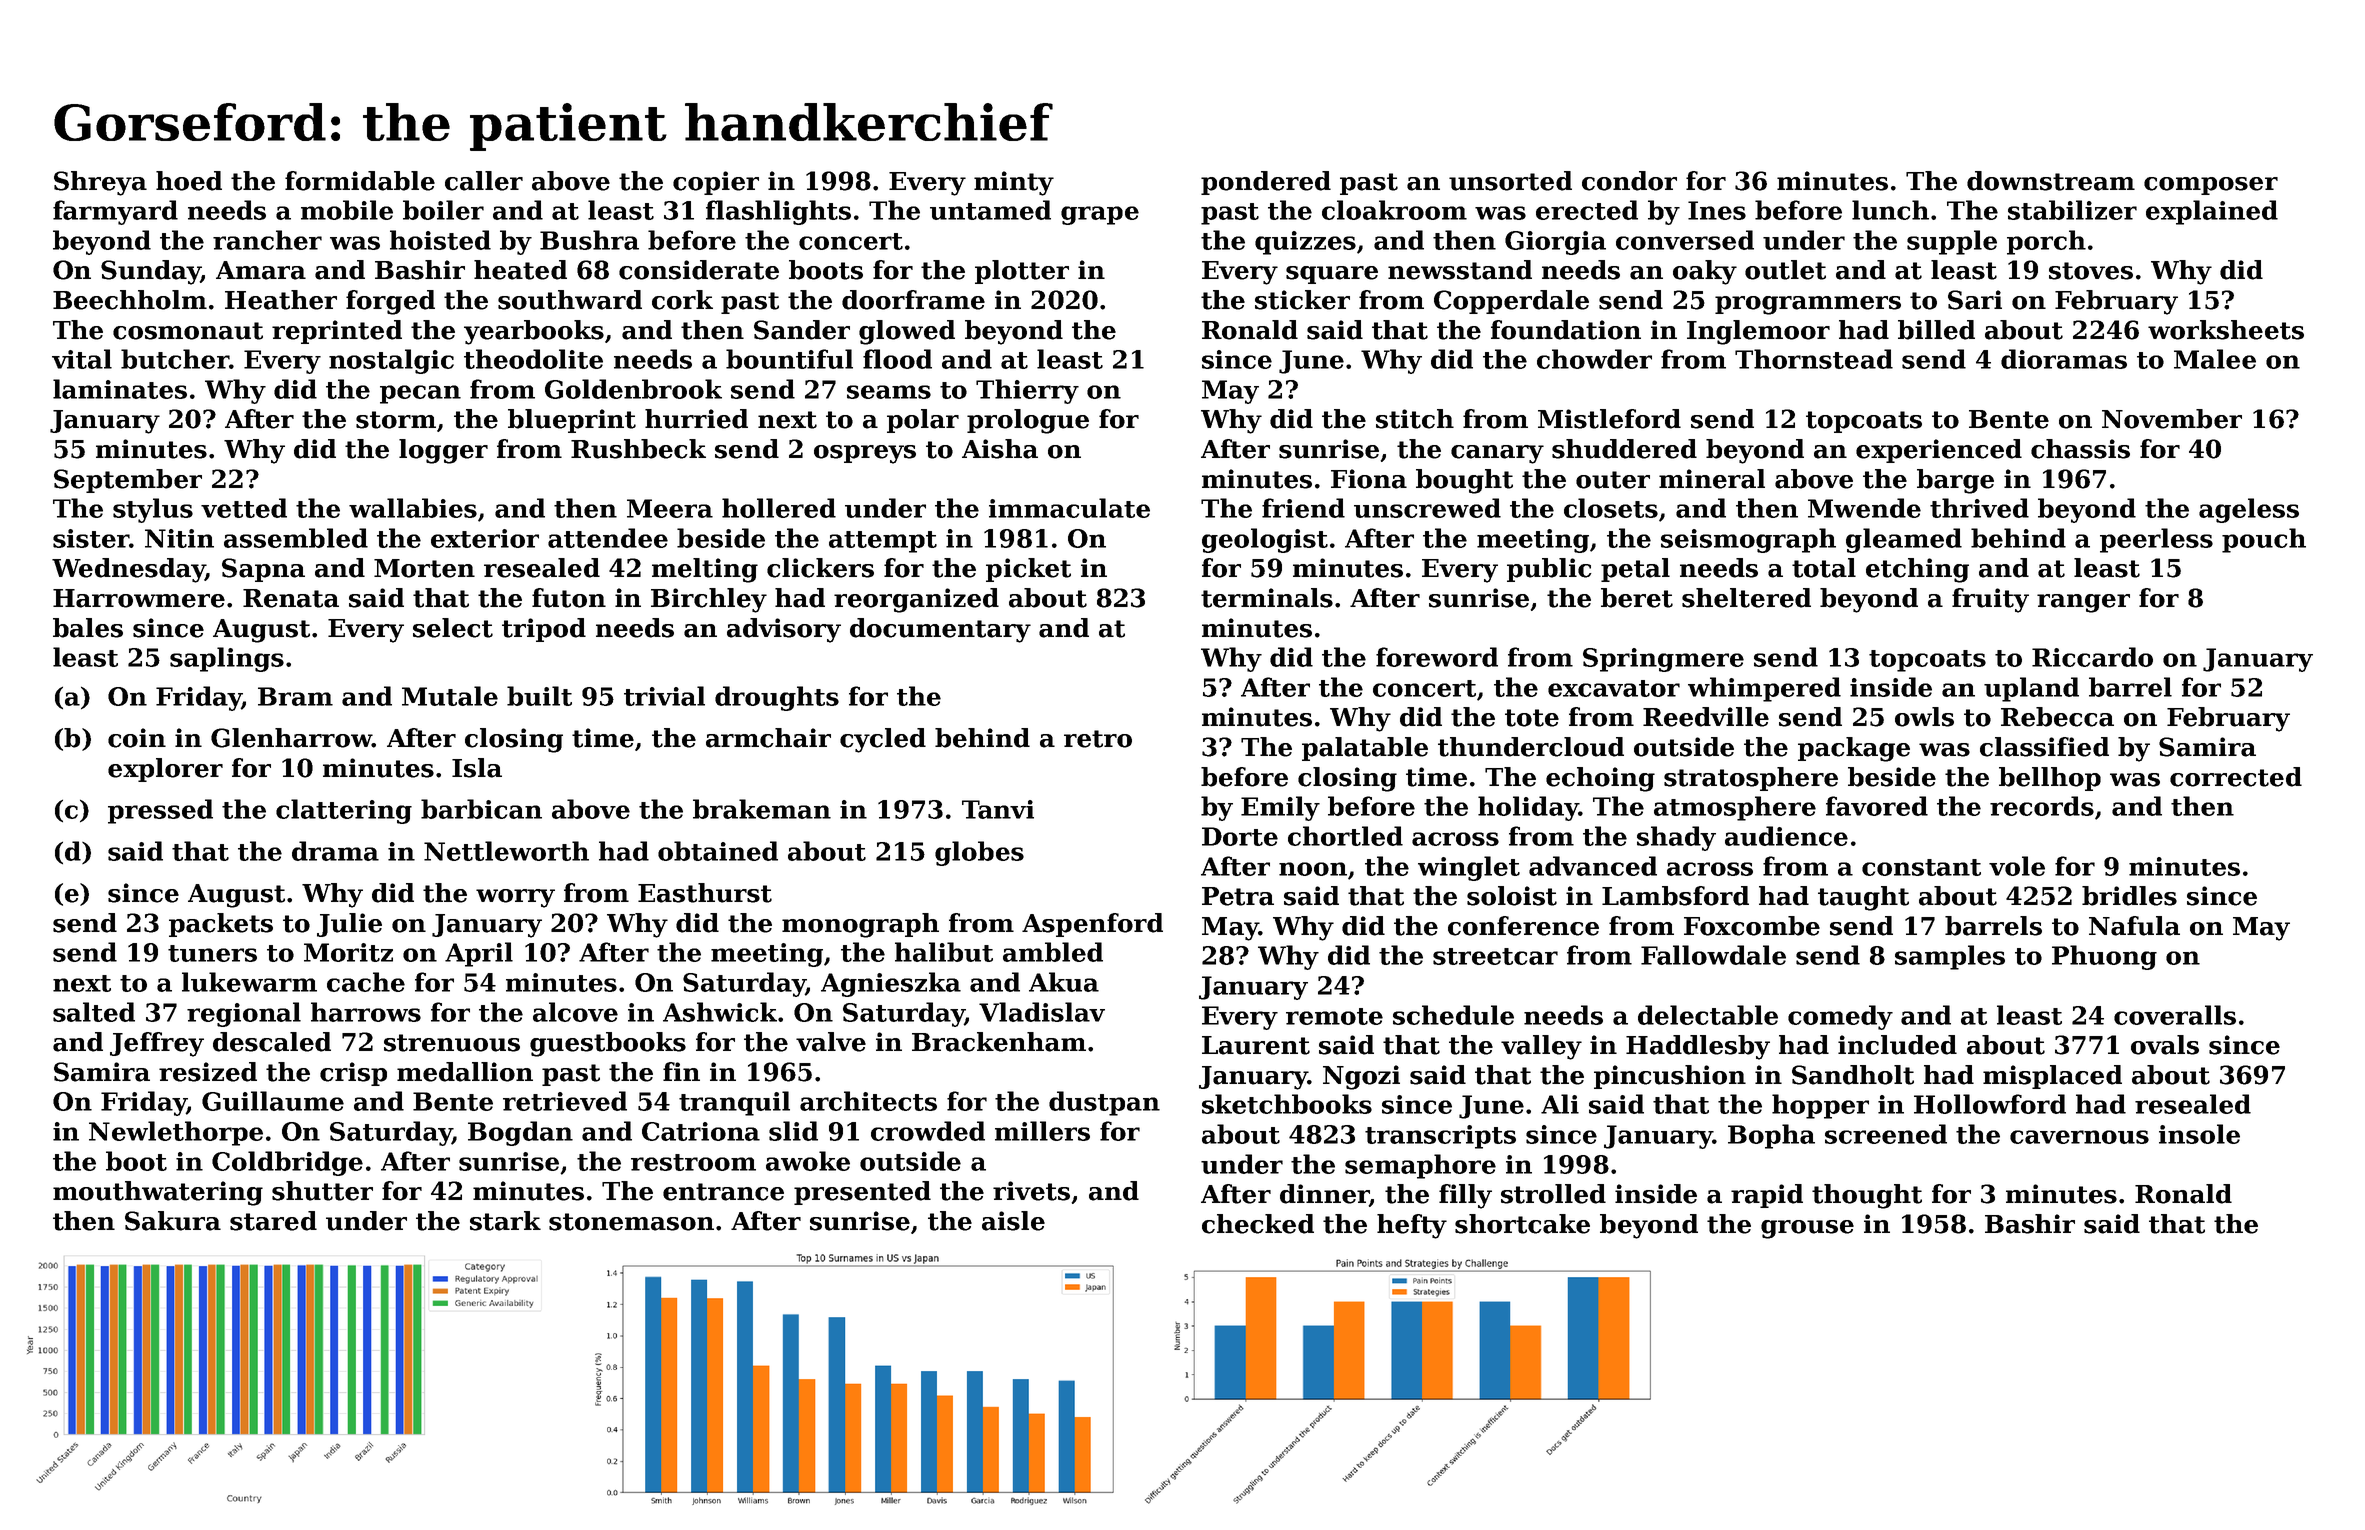 Image resolution: width=2365 pixels, height=1530 pixels. Describe the element at coordinates (2156, 540) in the screenshot. I see `peerless` at that location.
